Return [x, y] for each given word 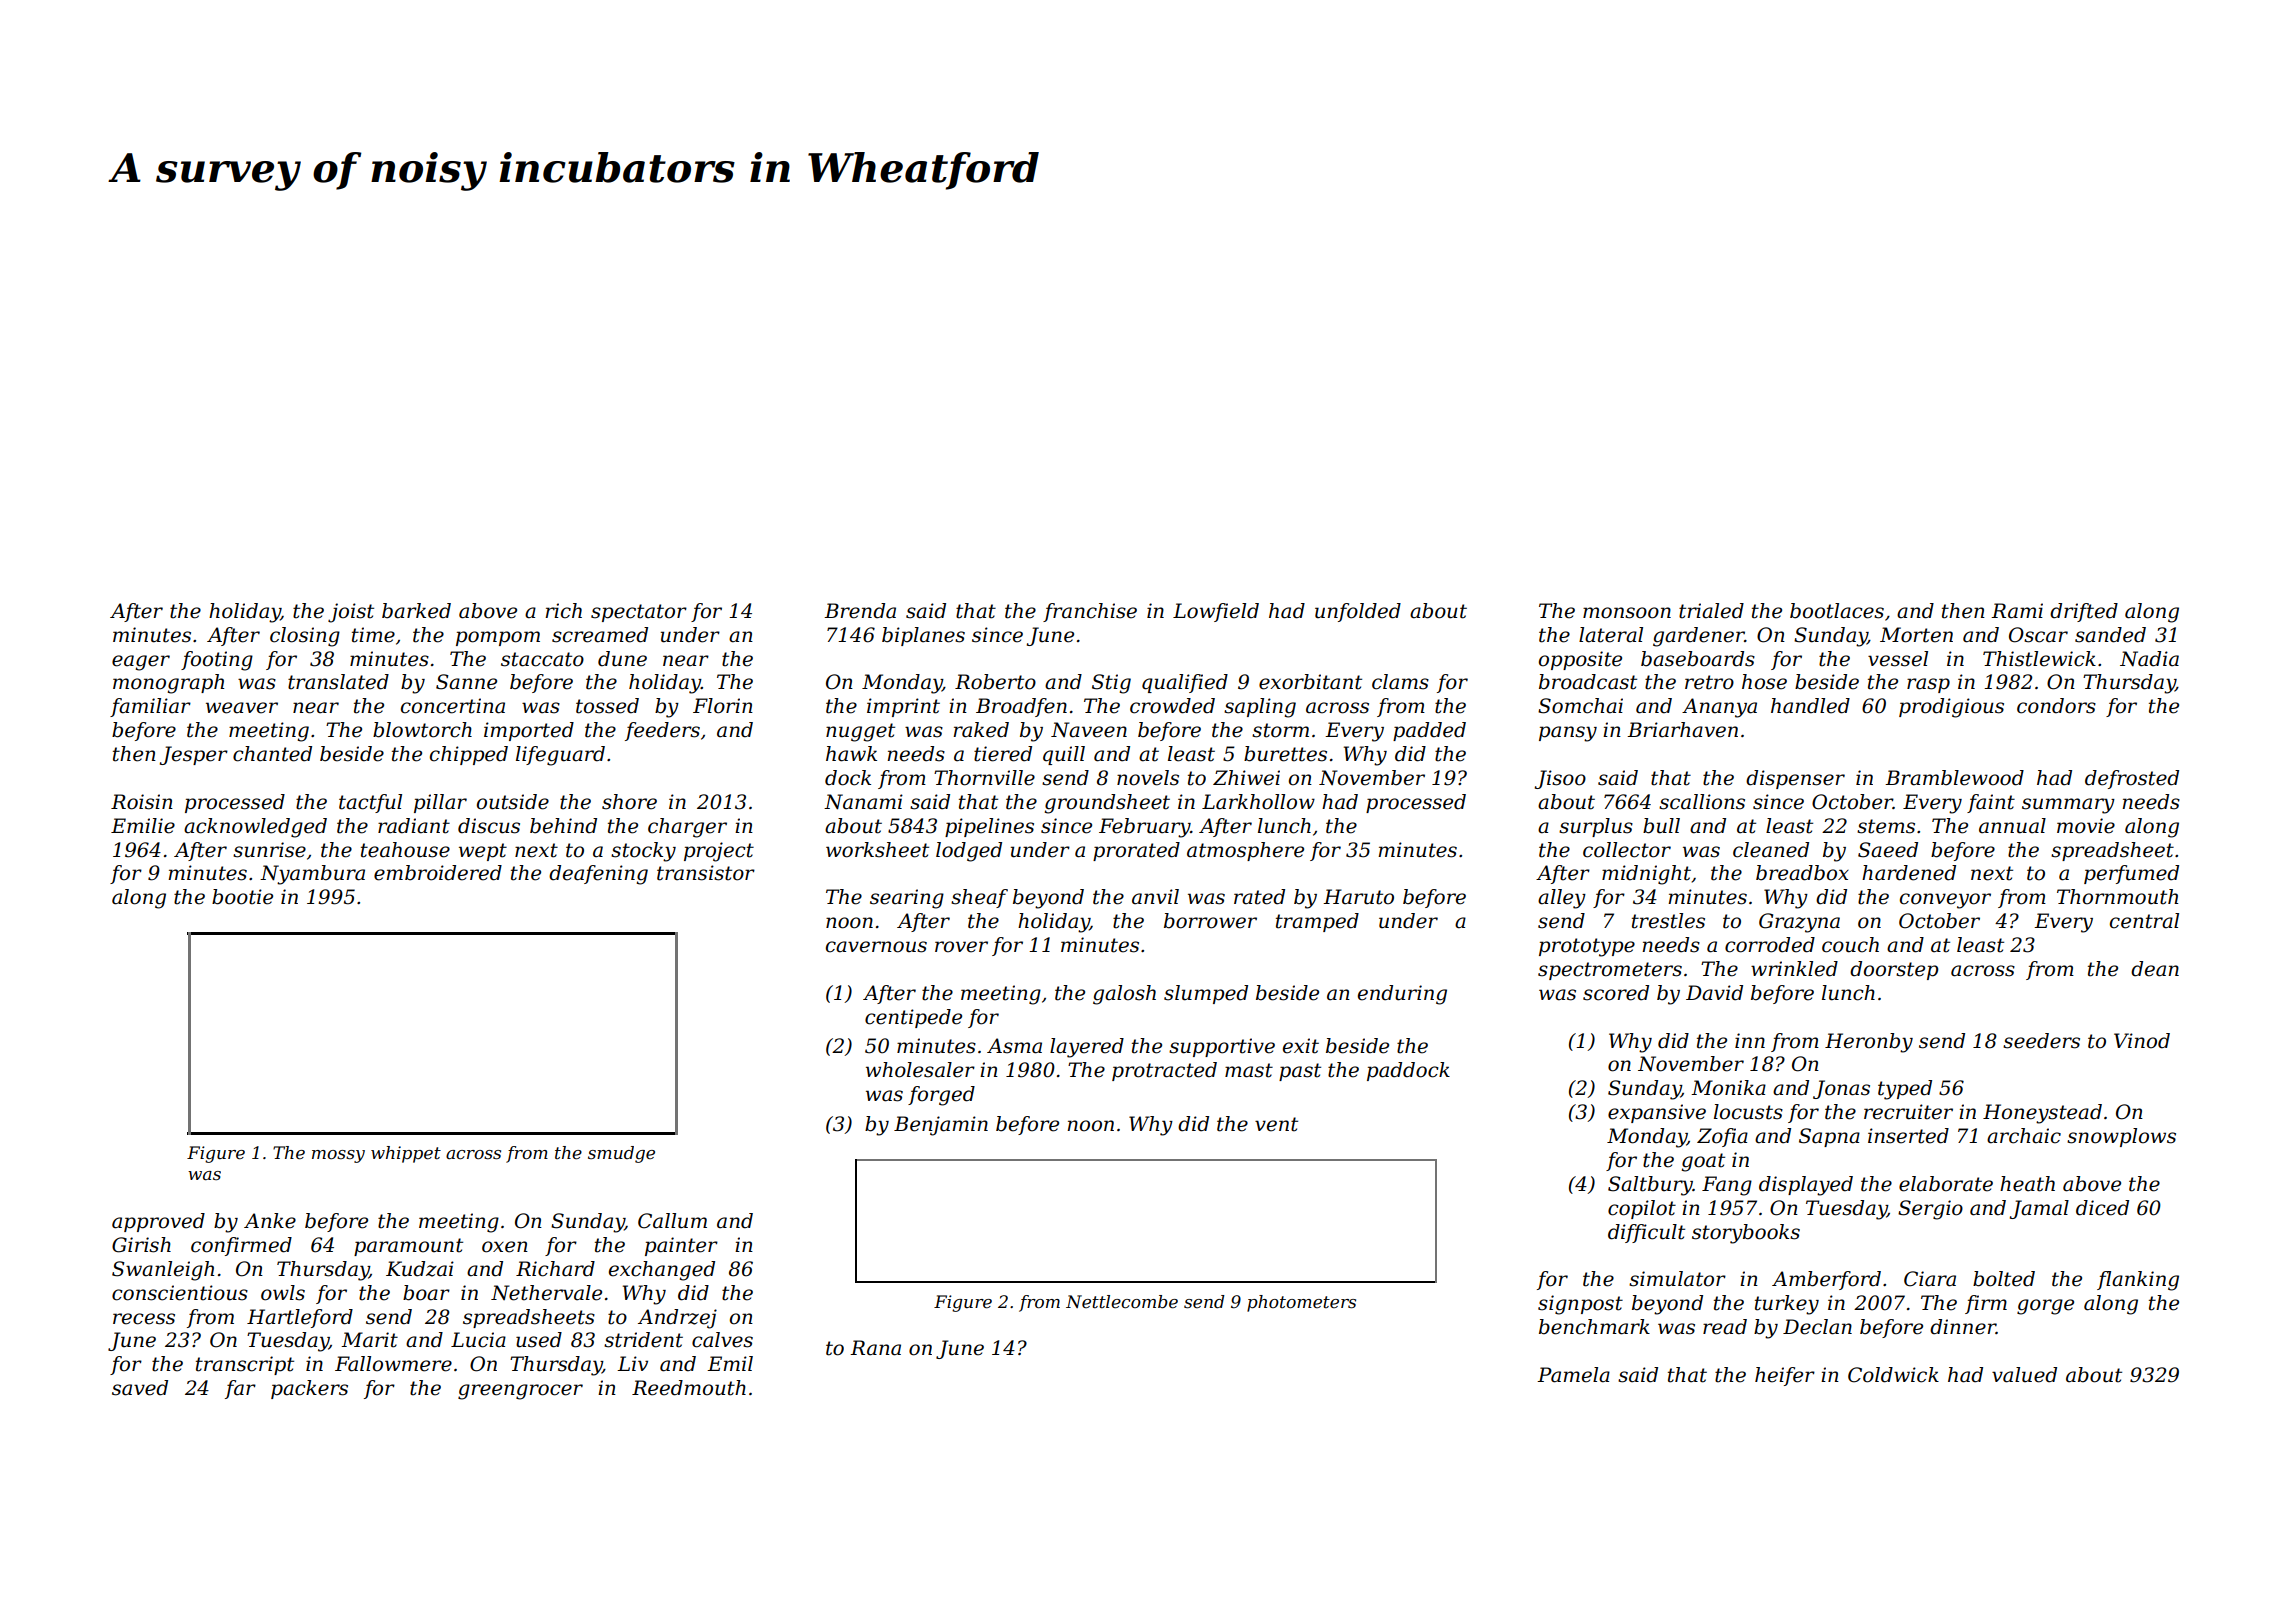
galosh [1124, 995]
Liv [632, 1363]
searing [907, 899]
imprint [903, 707]
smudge [621, 1154]
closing [305, 637]
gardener [1699, 637]
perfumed [2131, 874]
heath [2027, 1184]
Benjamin [941, 1126]
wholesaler [920, 1070]
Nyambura [312, 875]
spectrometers [1610, 971]
